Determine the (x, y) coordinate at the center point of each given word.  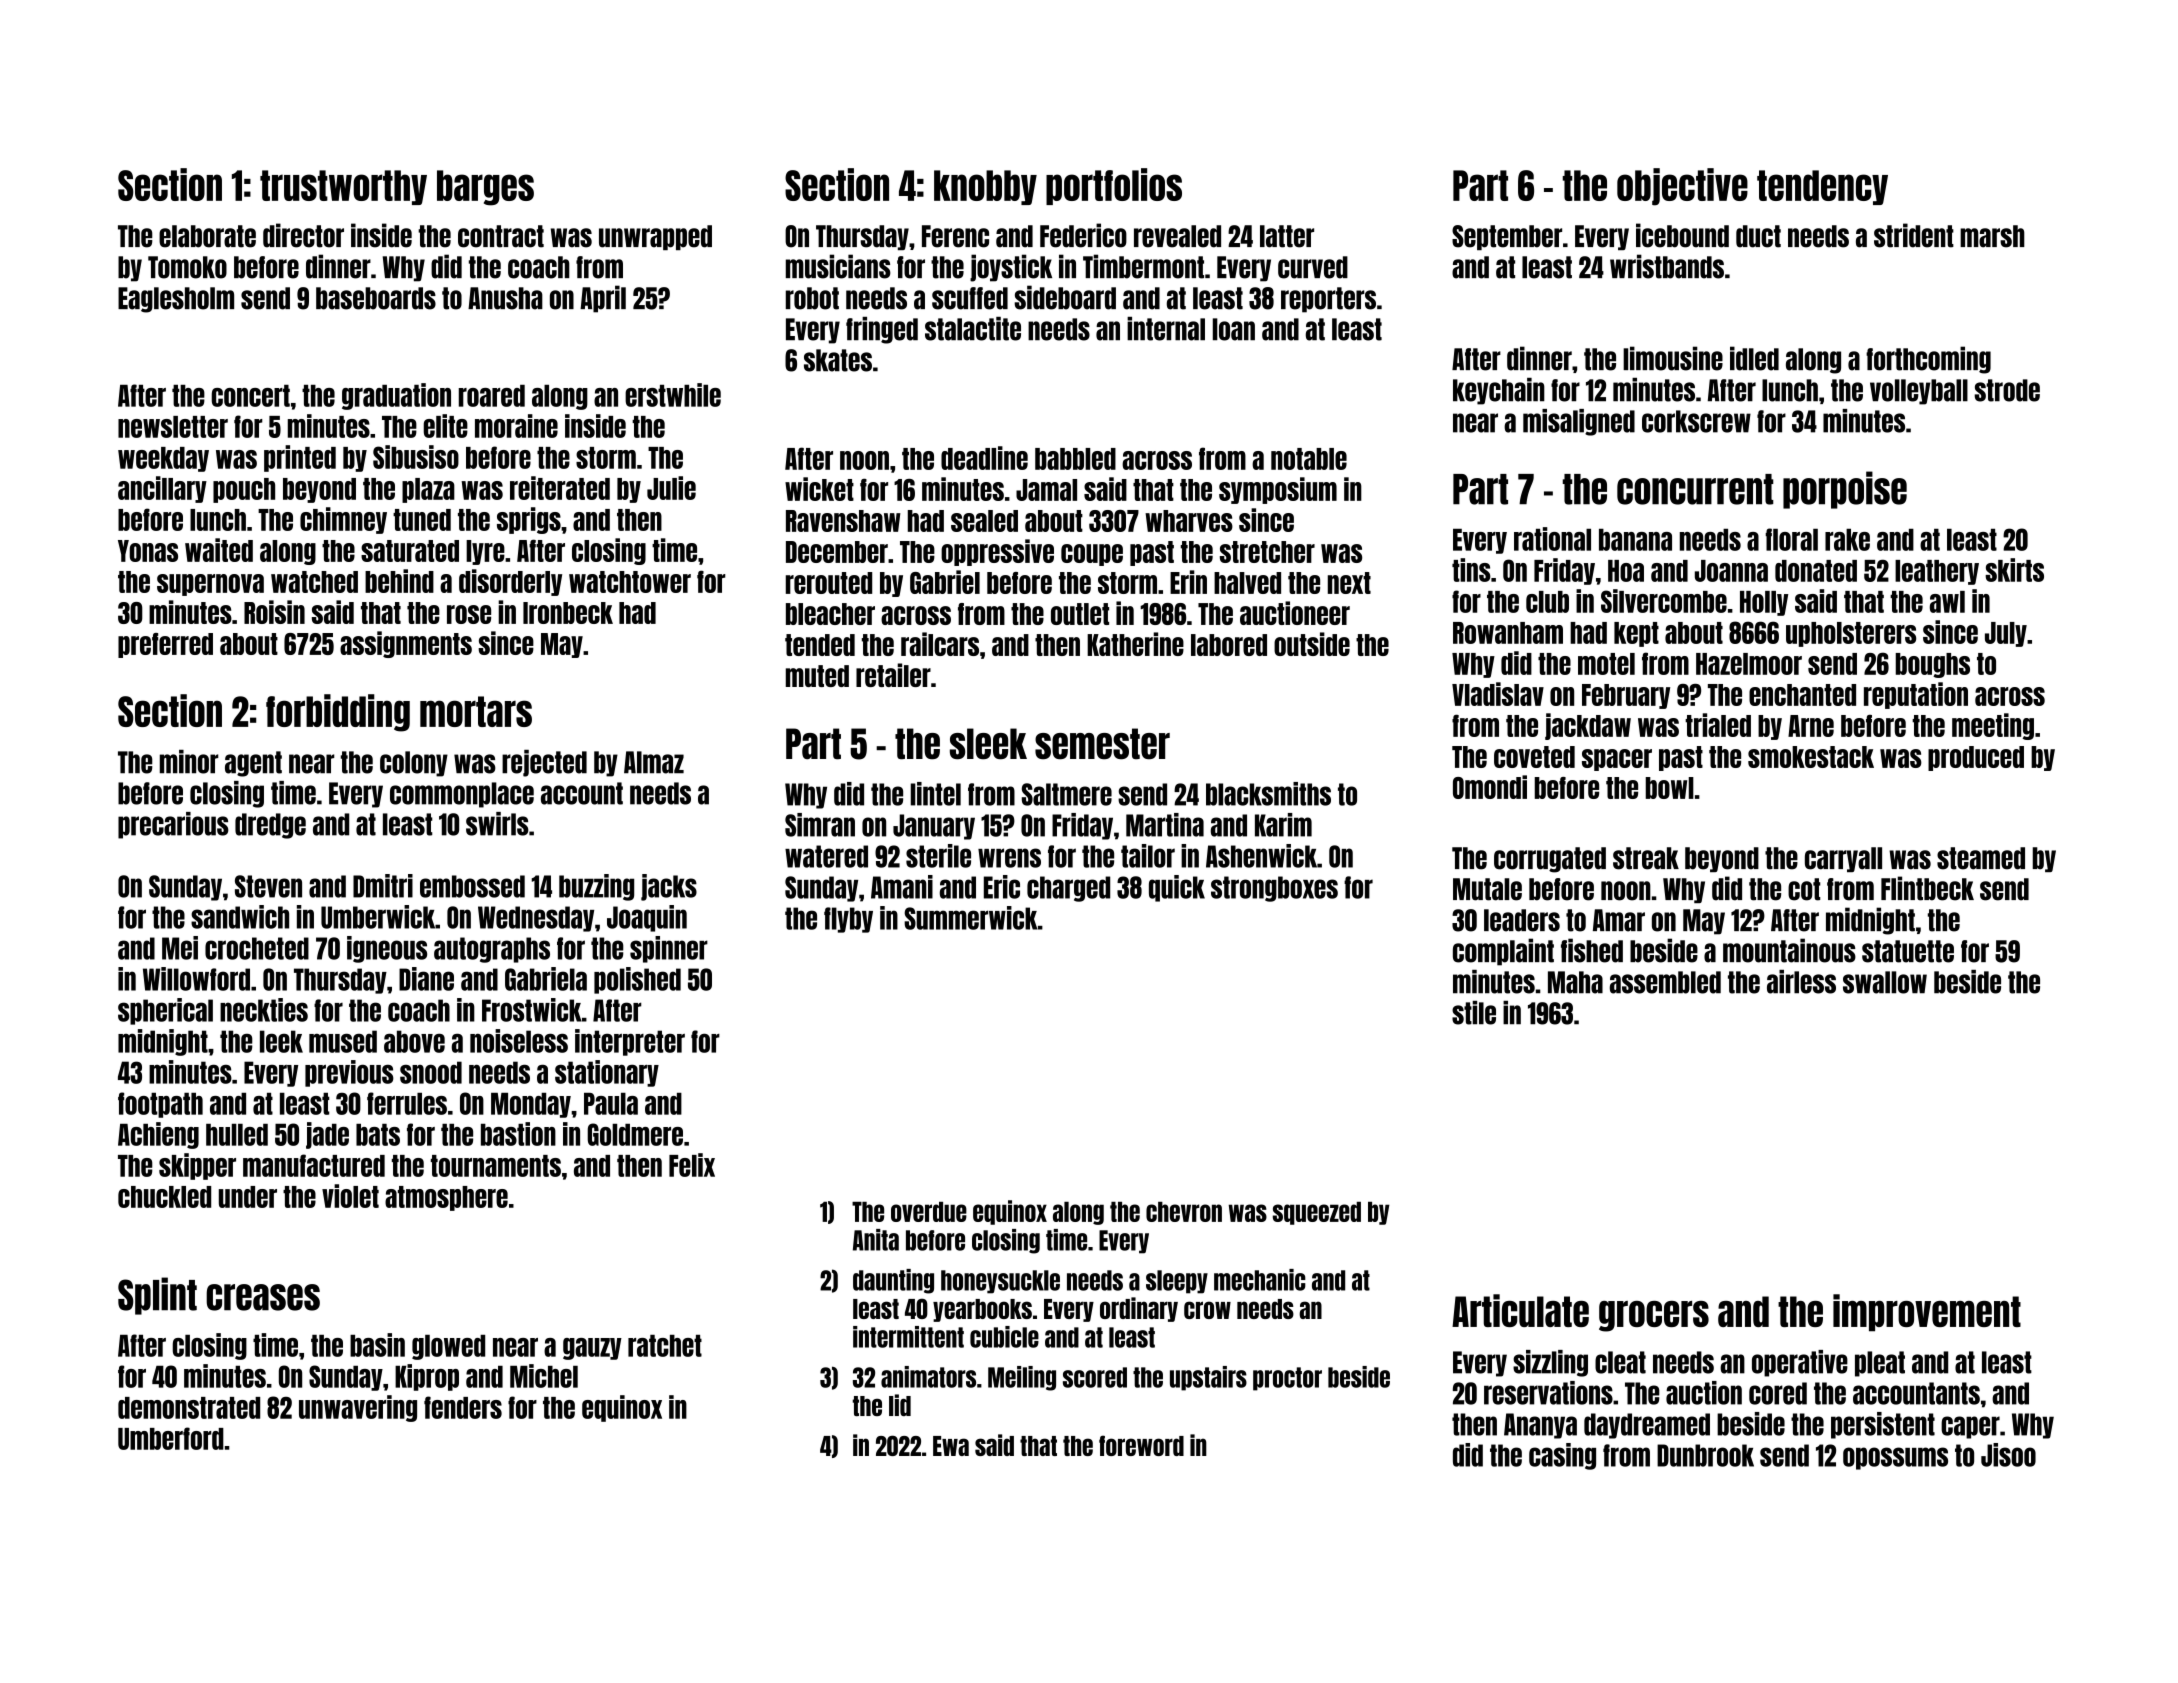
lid (900, 1405)
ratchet (665, 1346)
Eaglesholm (176, 300)
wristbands (1667, 266)
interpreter (630, 1042)
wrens (1009, 858)
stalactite (973, 329)
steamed (1981, 858)
